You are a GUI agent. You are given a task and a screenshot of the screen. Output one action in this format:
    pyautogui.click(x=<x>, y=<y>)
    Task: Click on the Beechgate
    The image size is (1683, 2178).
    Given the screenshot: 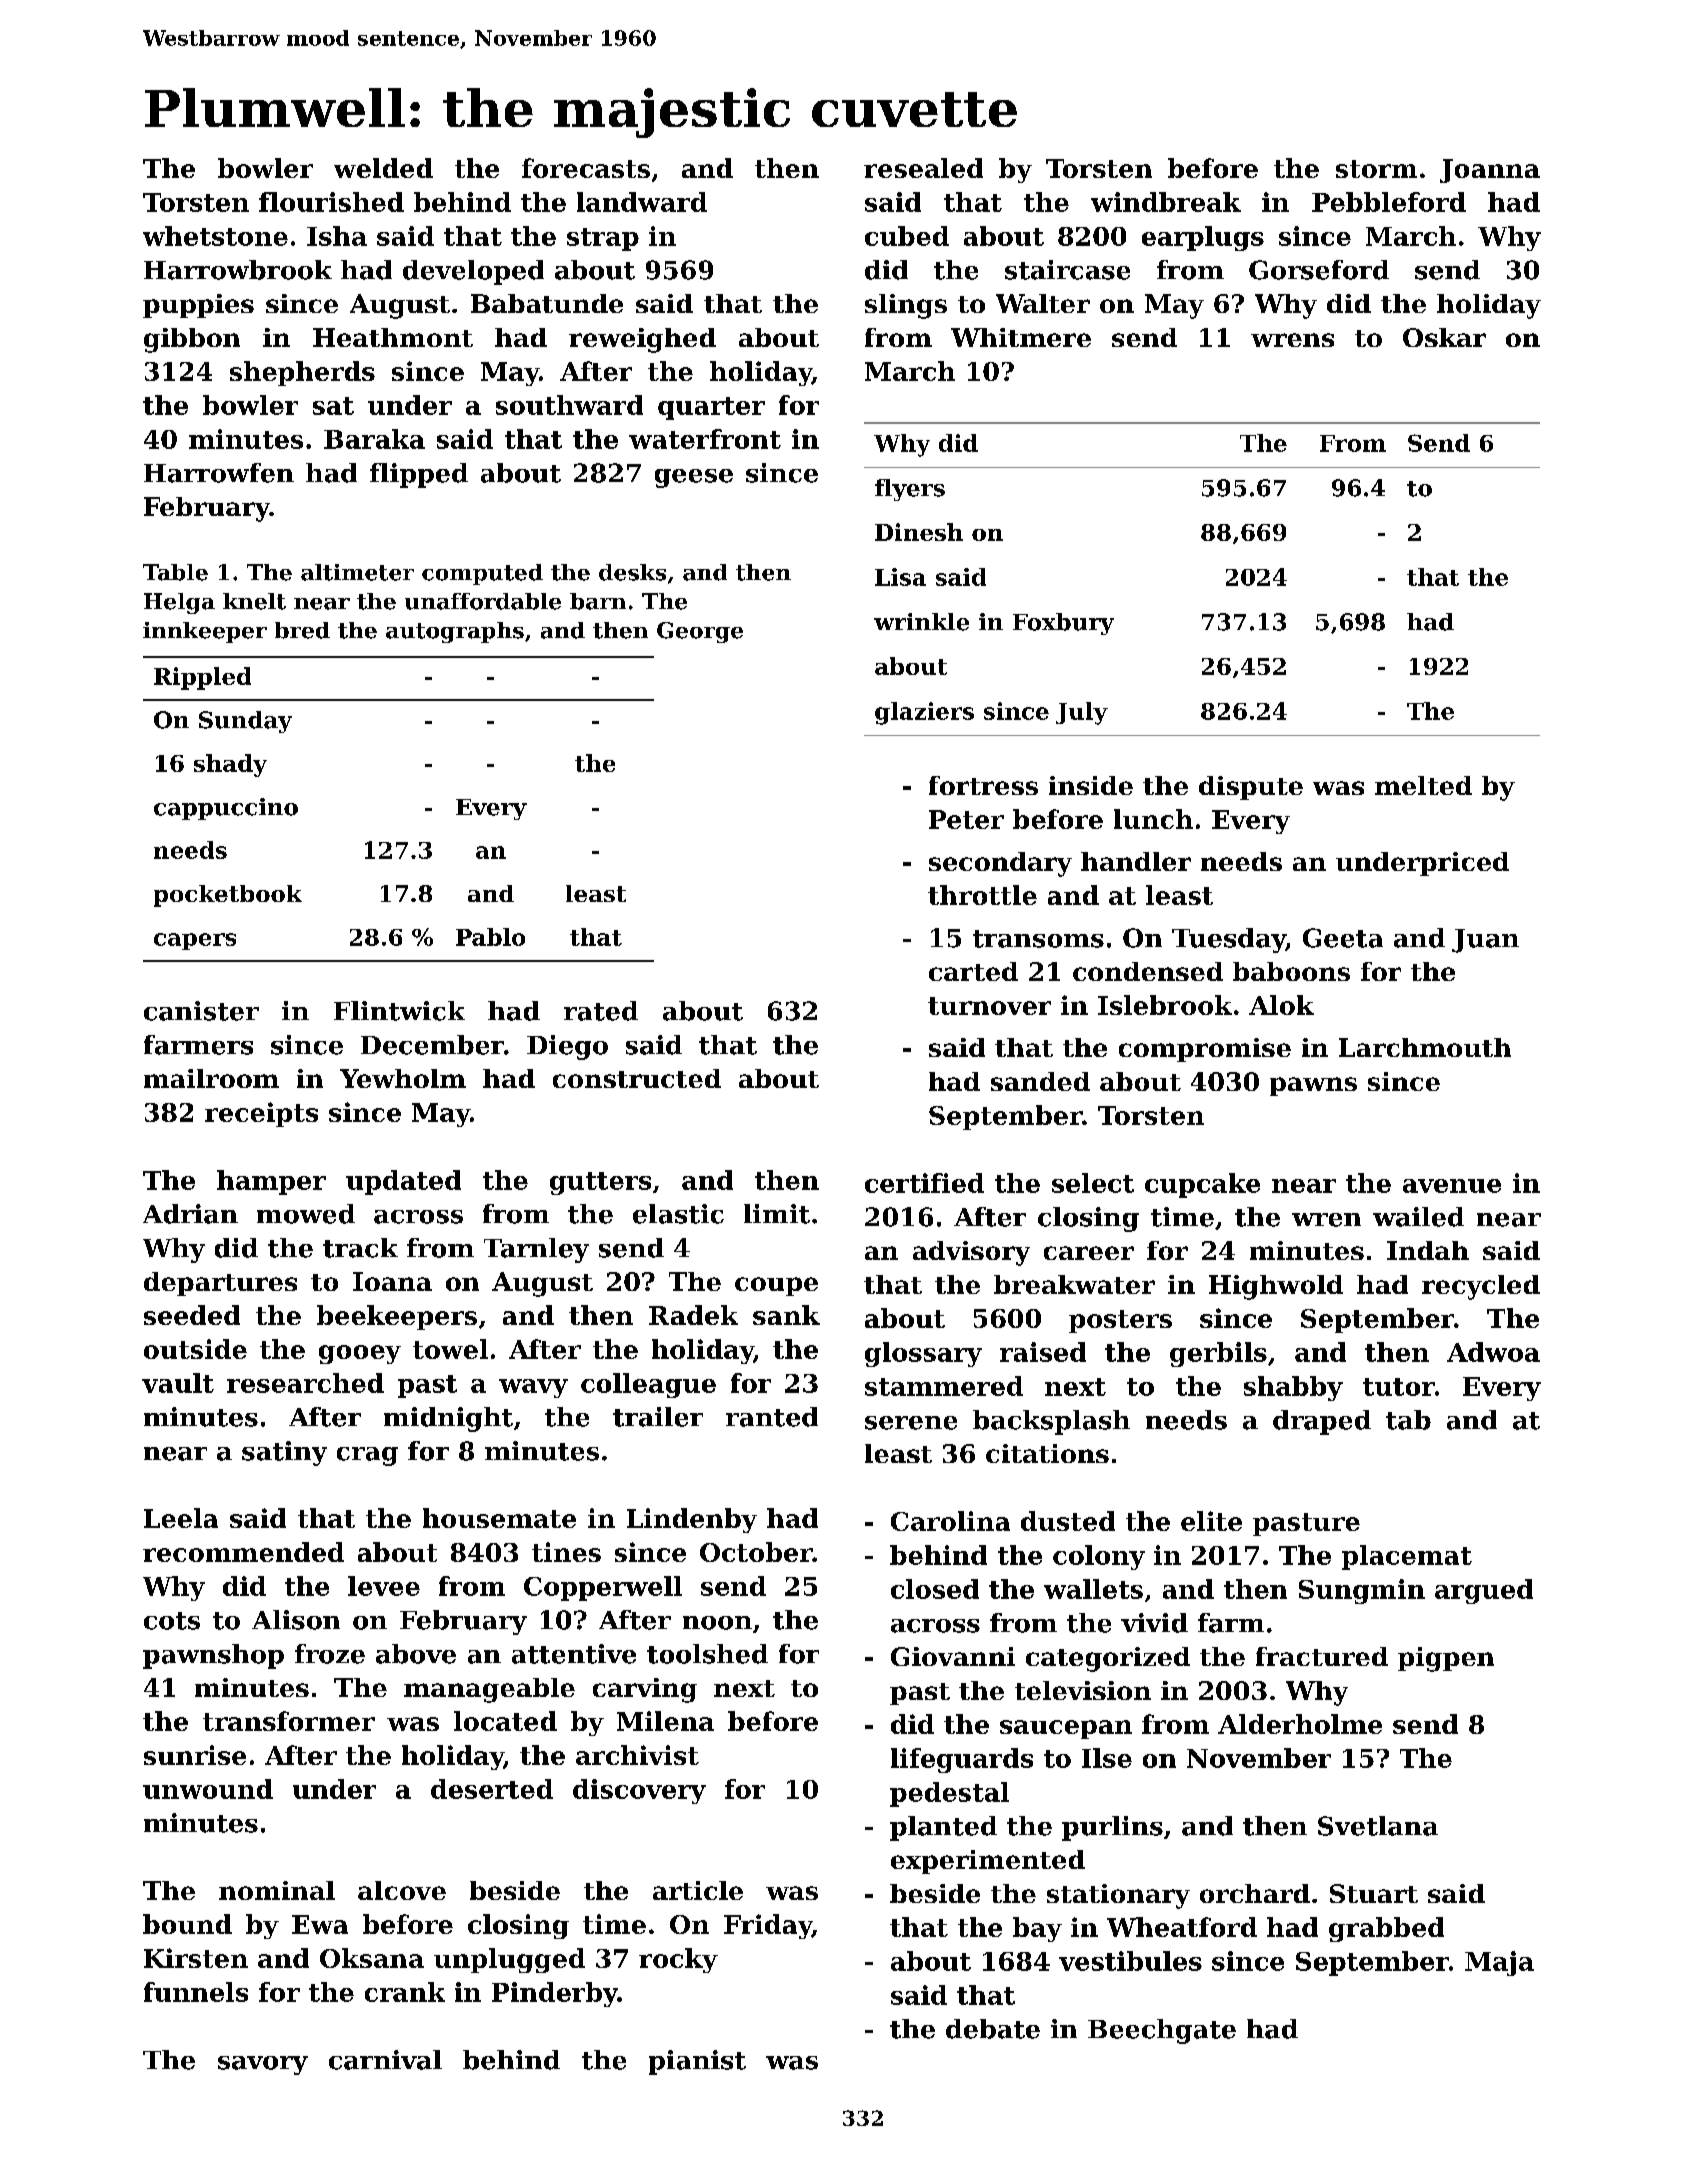 What is the action you would take?
    pyautogui.click(x=1162, y=2031)
